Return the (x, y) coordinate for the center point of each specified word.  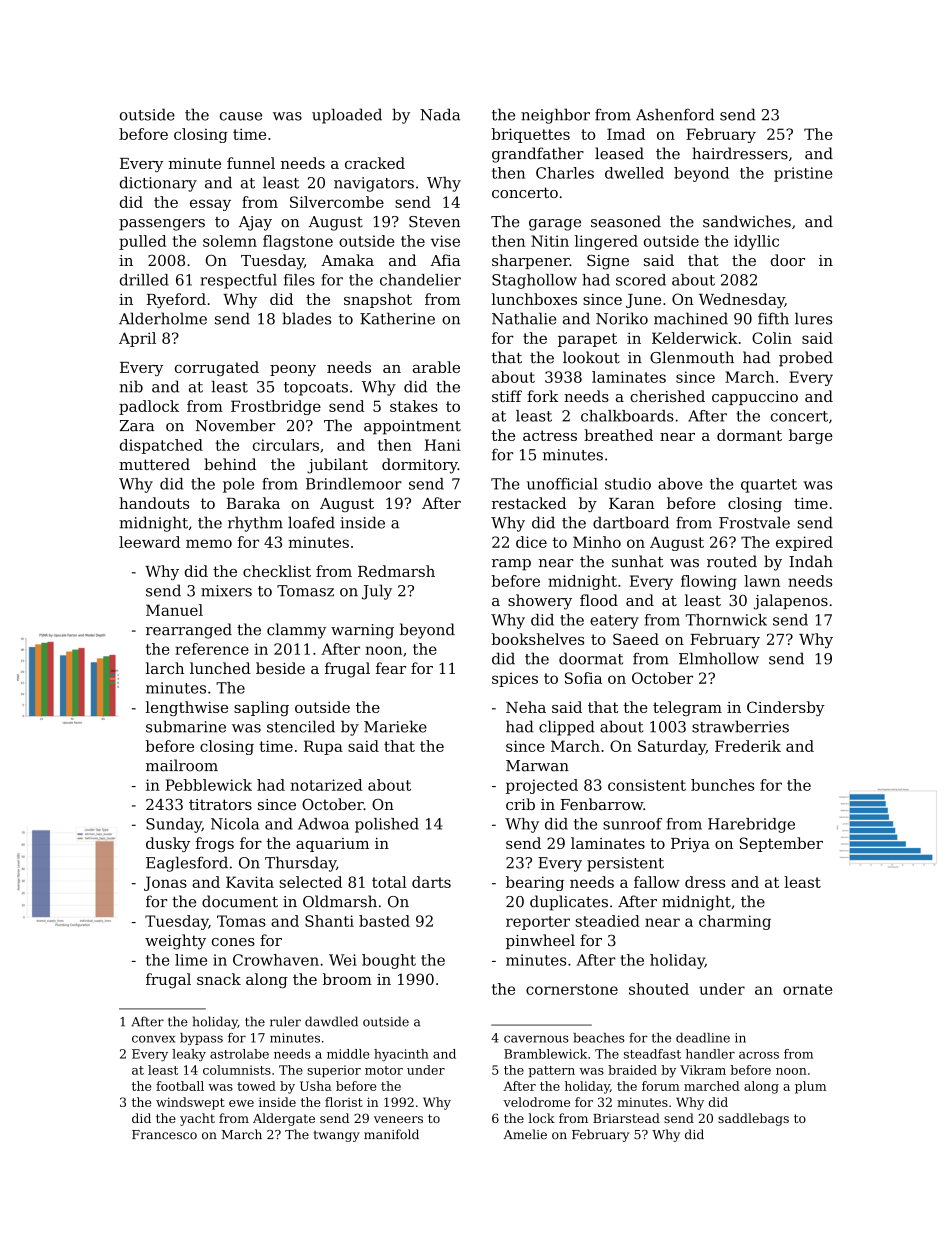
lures (813, 318)
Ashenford (675, 114)
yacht (197, 1119)
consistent (647, 785)
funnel (251, 163)
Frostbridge (276, 407)
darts (431, 882)
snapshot (378, 300)
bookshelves (538, 639)
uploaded (347, 116)
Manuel (174, 610)
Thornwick (726, 620)
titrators (220, 804)
